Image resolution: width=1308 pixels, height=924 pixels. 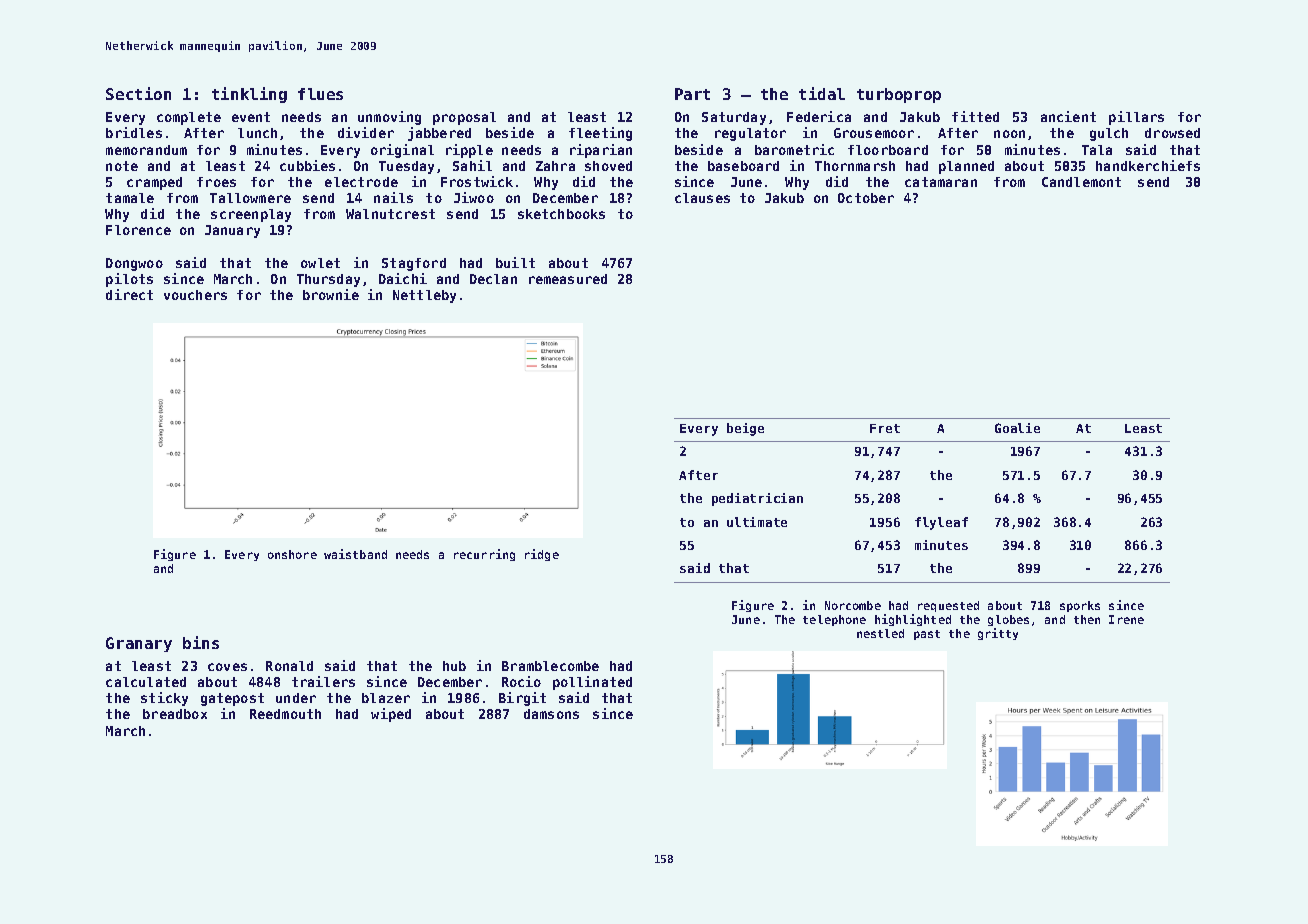 What do you see at coordinates (1017, 428) in the screenshot?
I see `Goalie` at bounding box center [1017, 428].
